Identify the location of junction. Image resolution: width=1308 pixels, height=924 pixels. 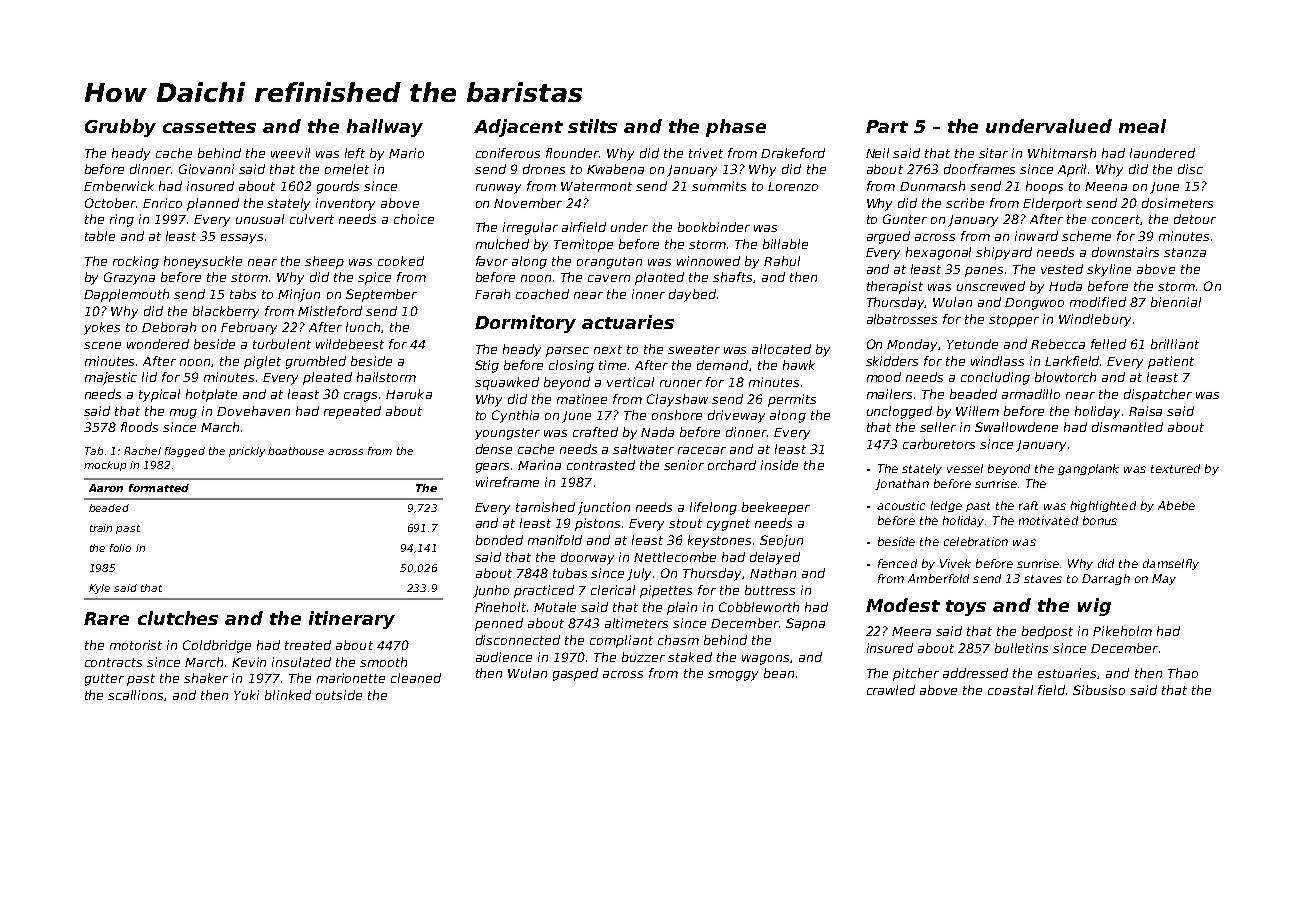
(604, 508).
